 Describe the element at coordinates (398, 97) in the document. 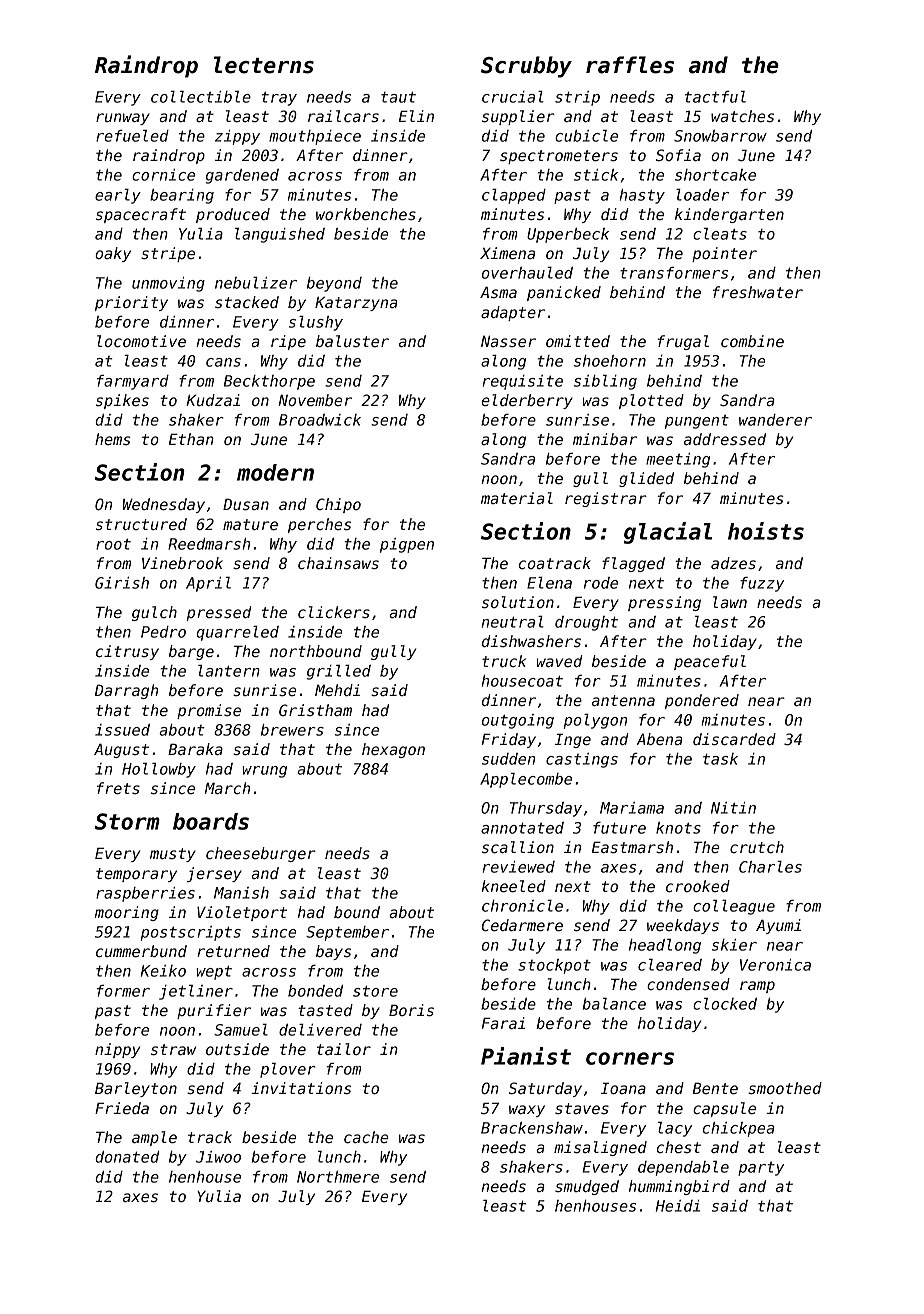

I see `taut` at that location.
